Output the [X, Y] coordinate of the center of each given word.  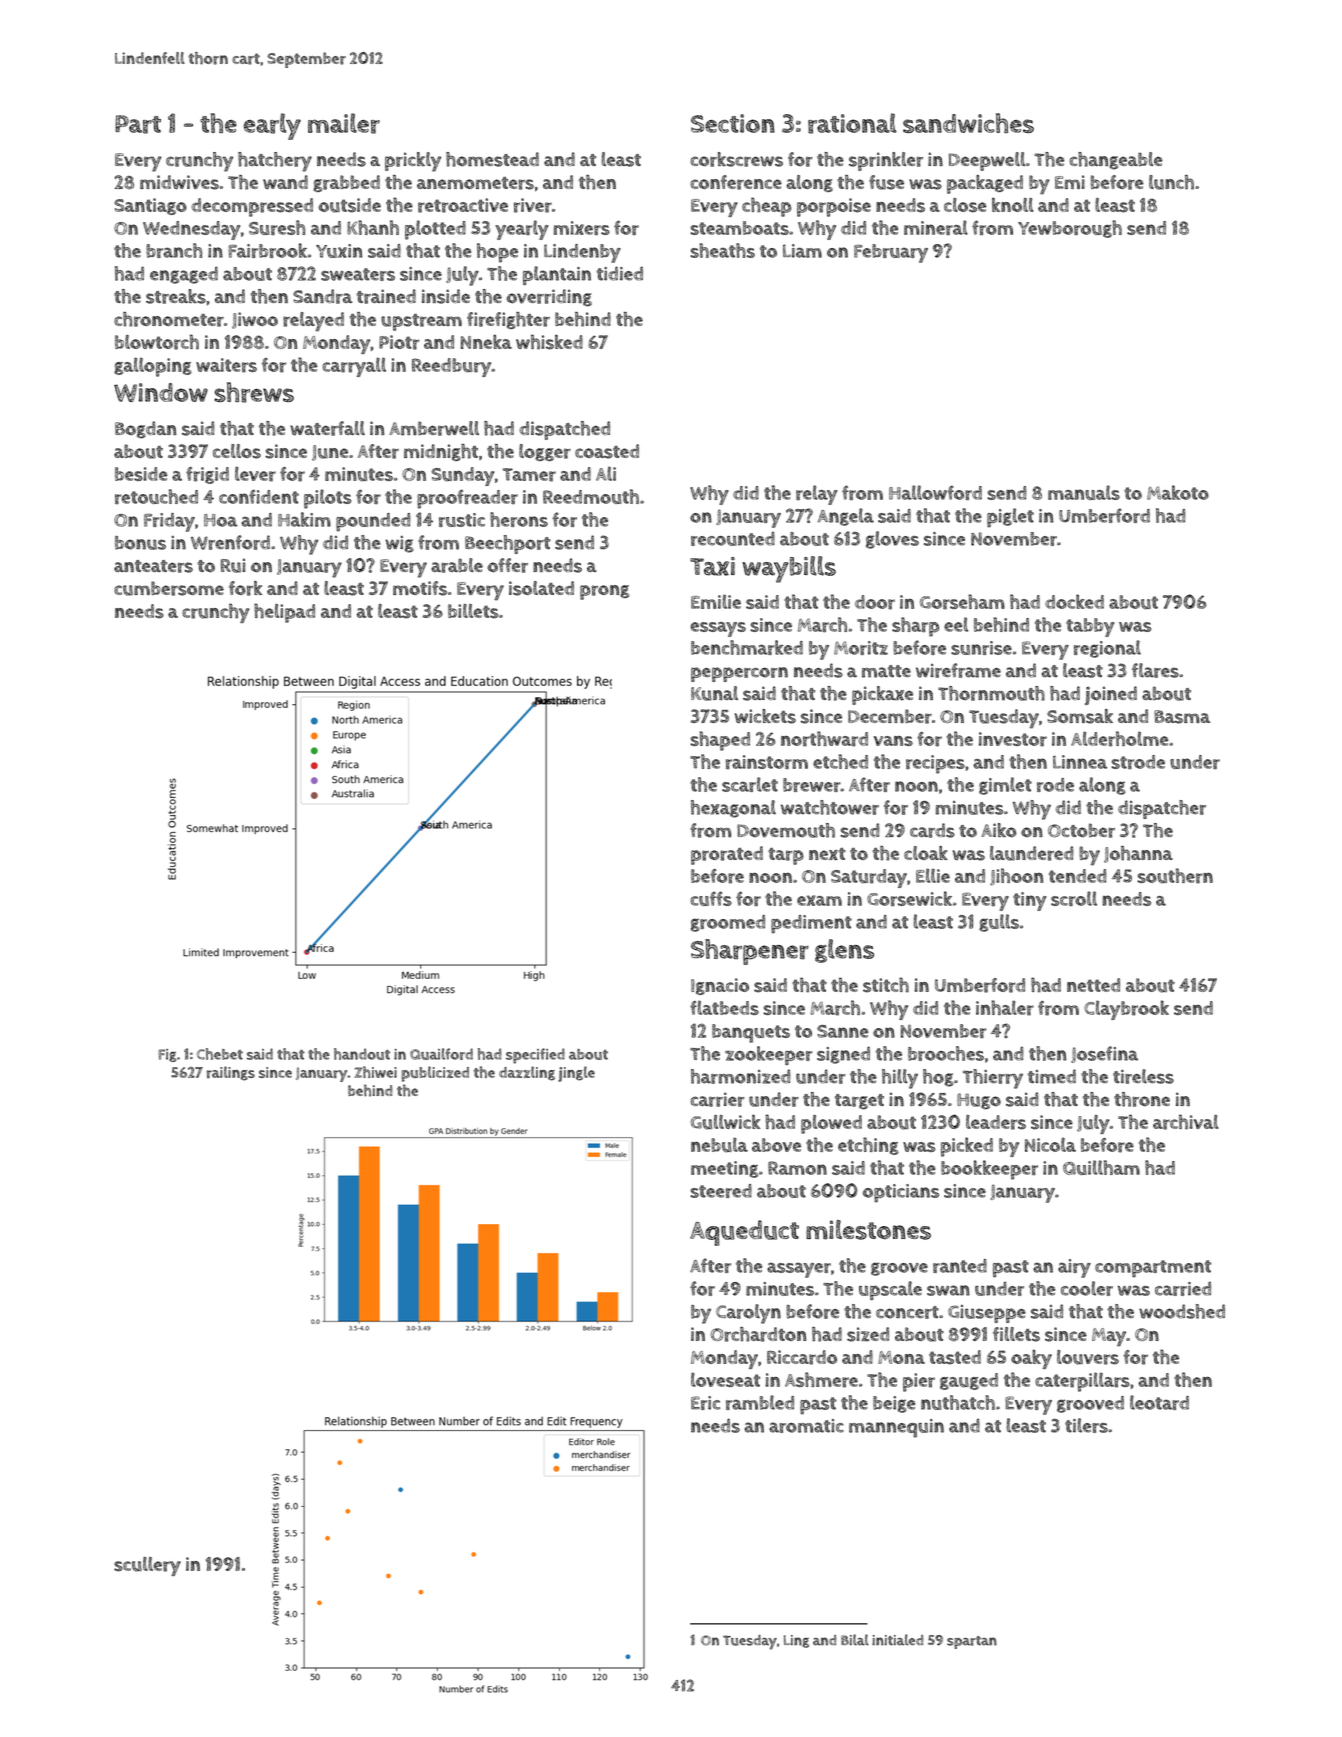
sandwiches [968, 123]
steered [721, 1191]
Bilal [855, 1640]
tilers [1086, 1425]
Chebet [220, 1054]
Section [733, 123]
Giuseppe [987, 1314]
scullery [147, 1566]
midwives [179, 182]
